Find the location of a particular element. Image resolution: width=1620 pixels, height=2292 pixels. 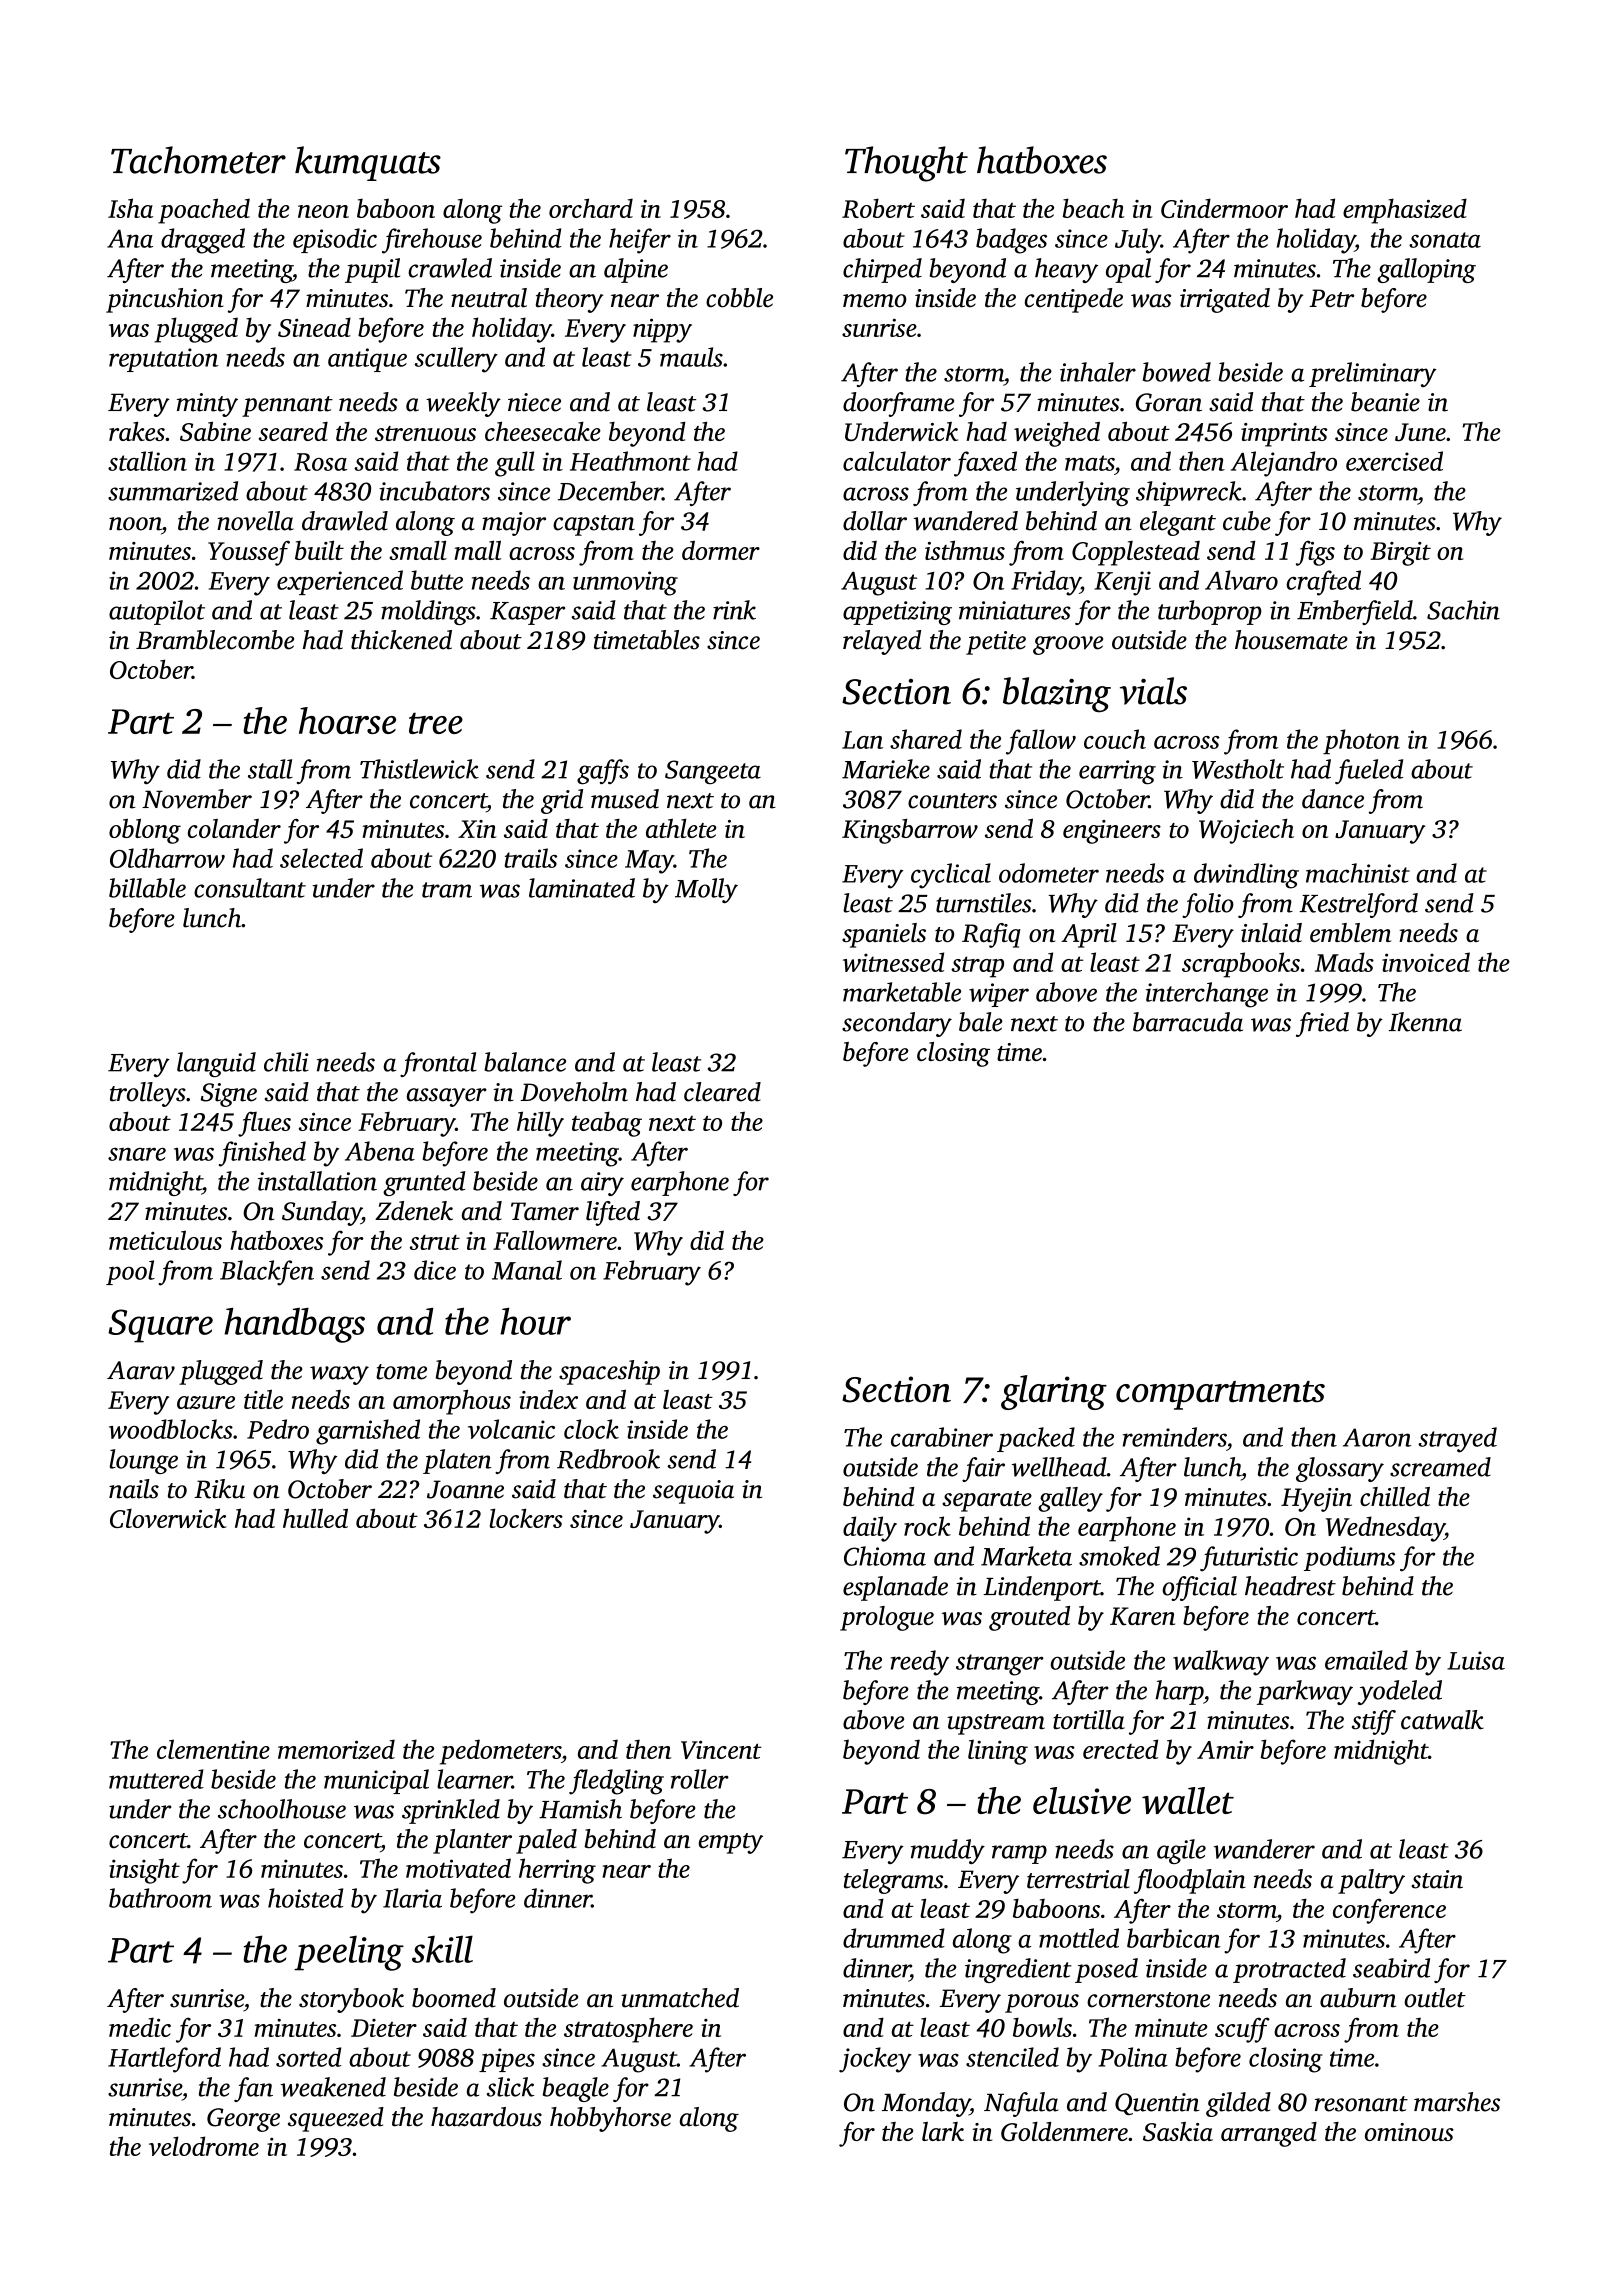

kumquats is located at coordinates (368, 163).
